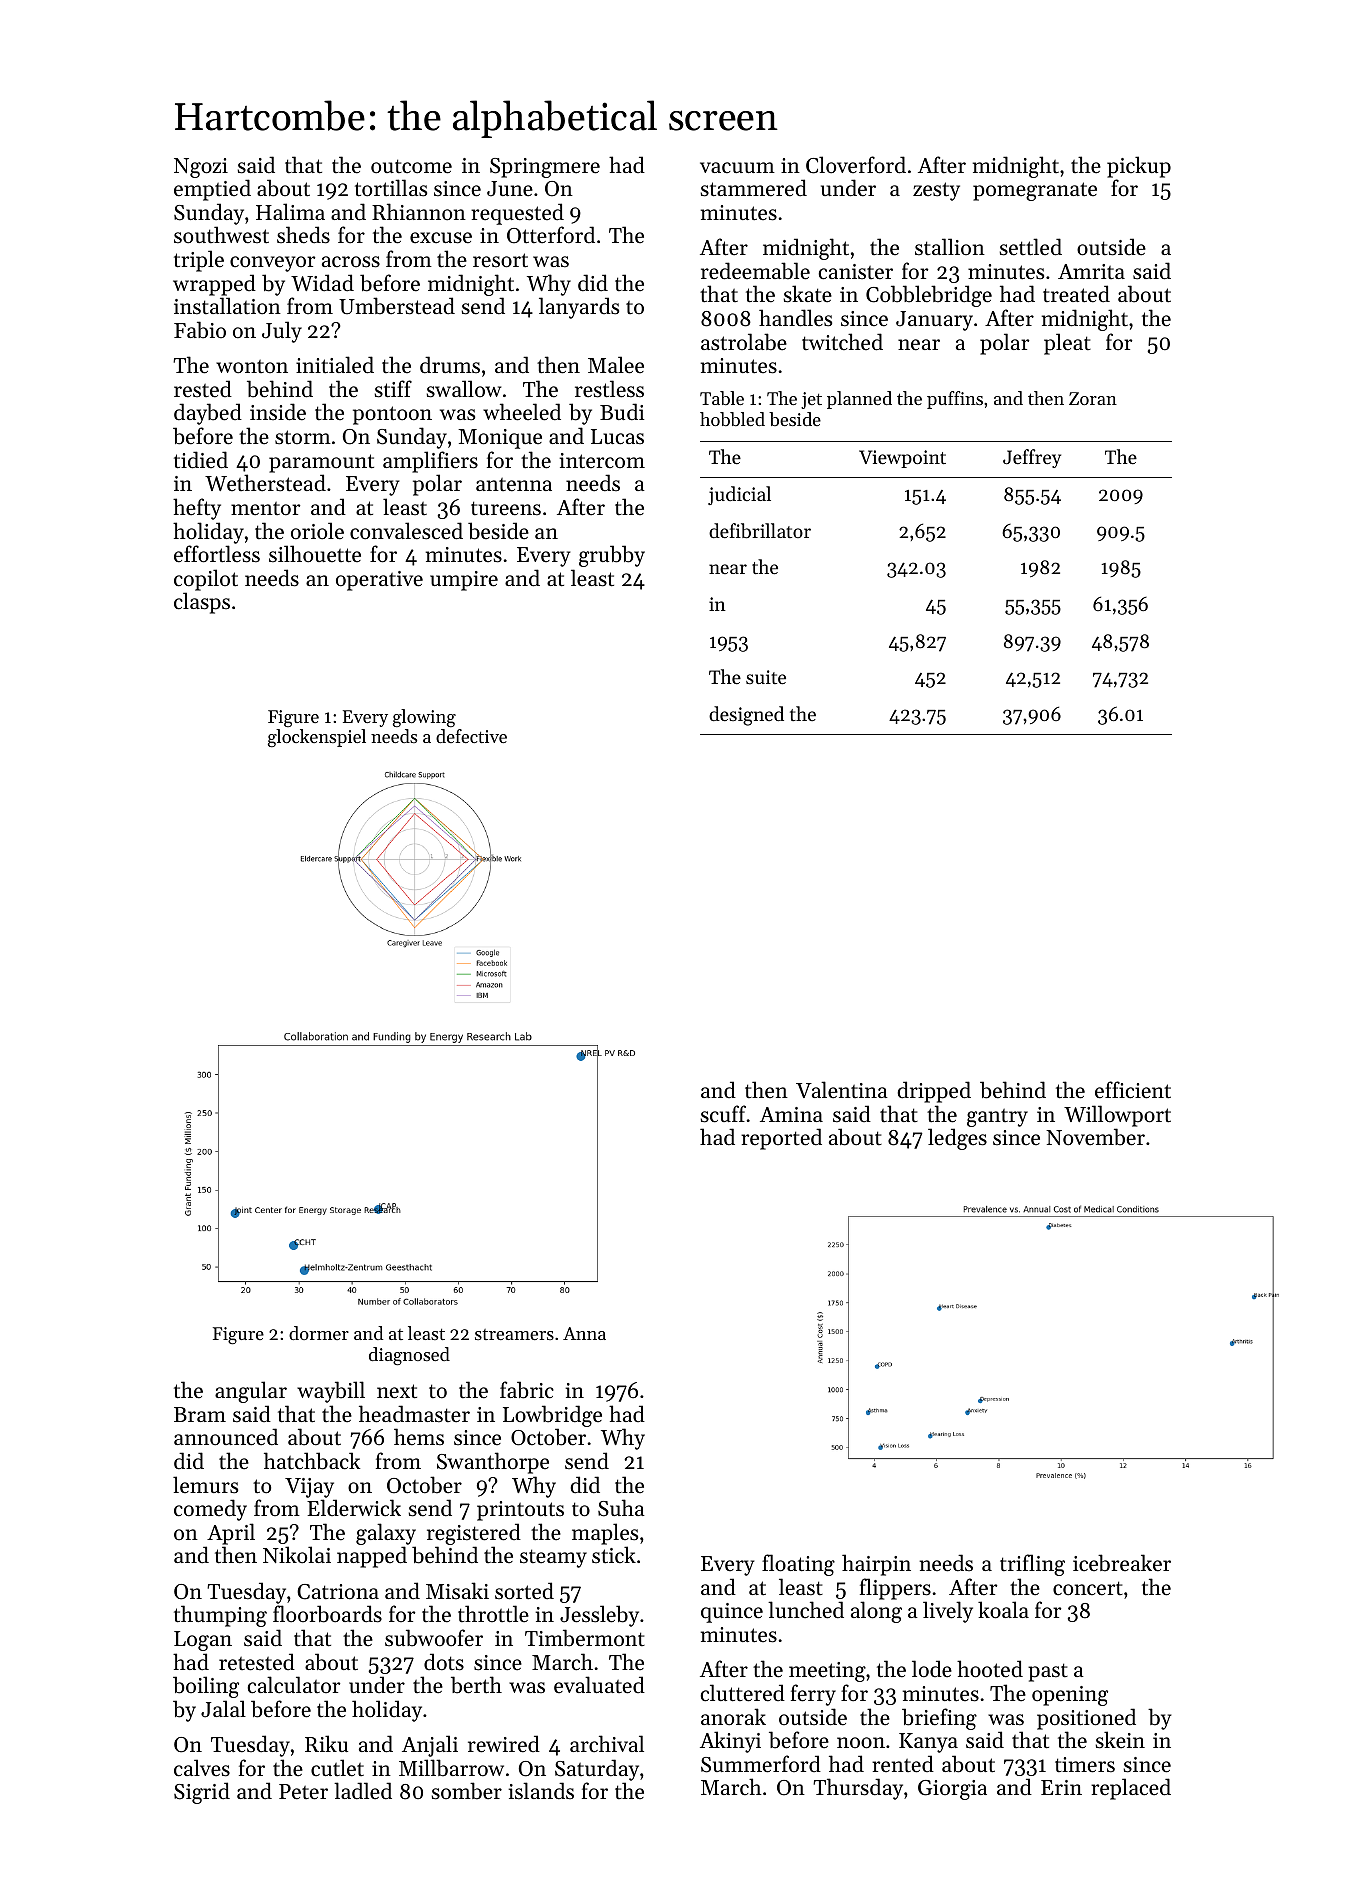  I want to click on Halima, so click(290, 211).
